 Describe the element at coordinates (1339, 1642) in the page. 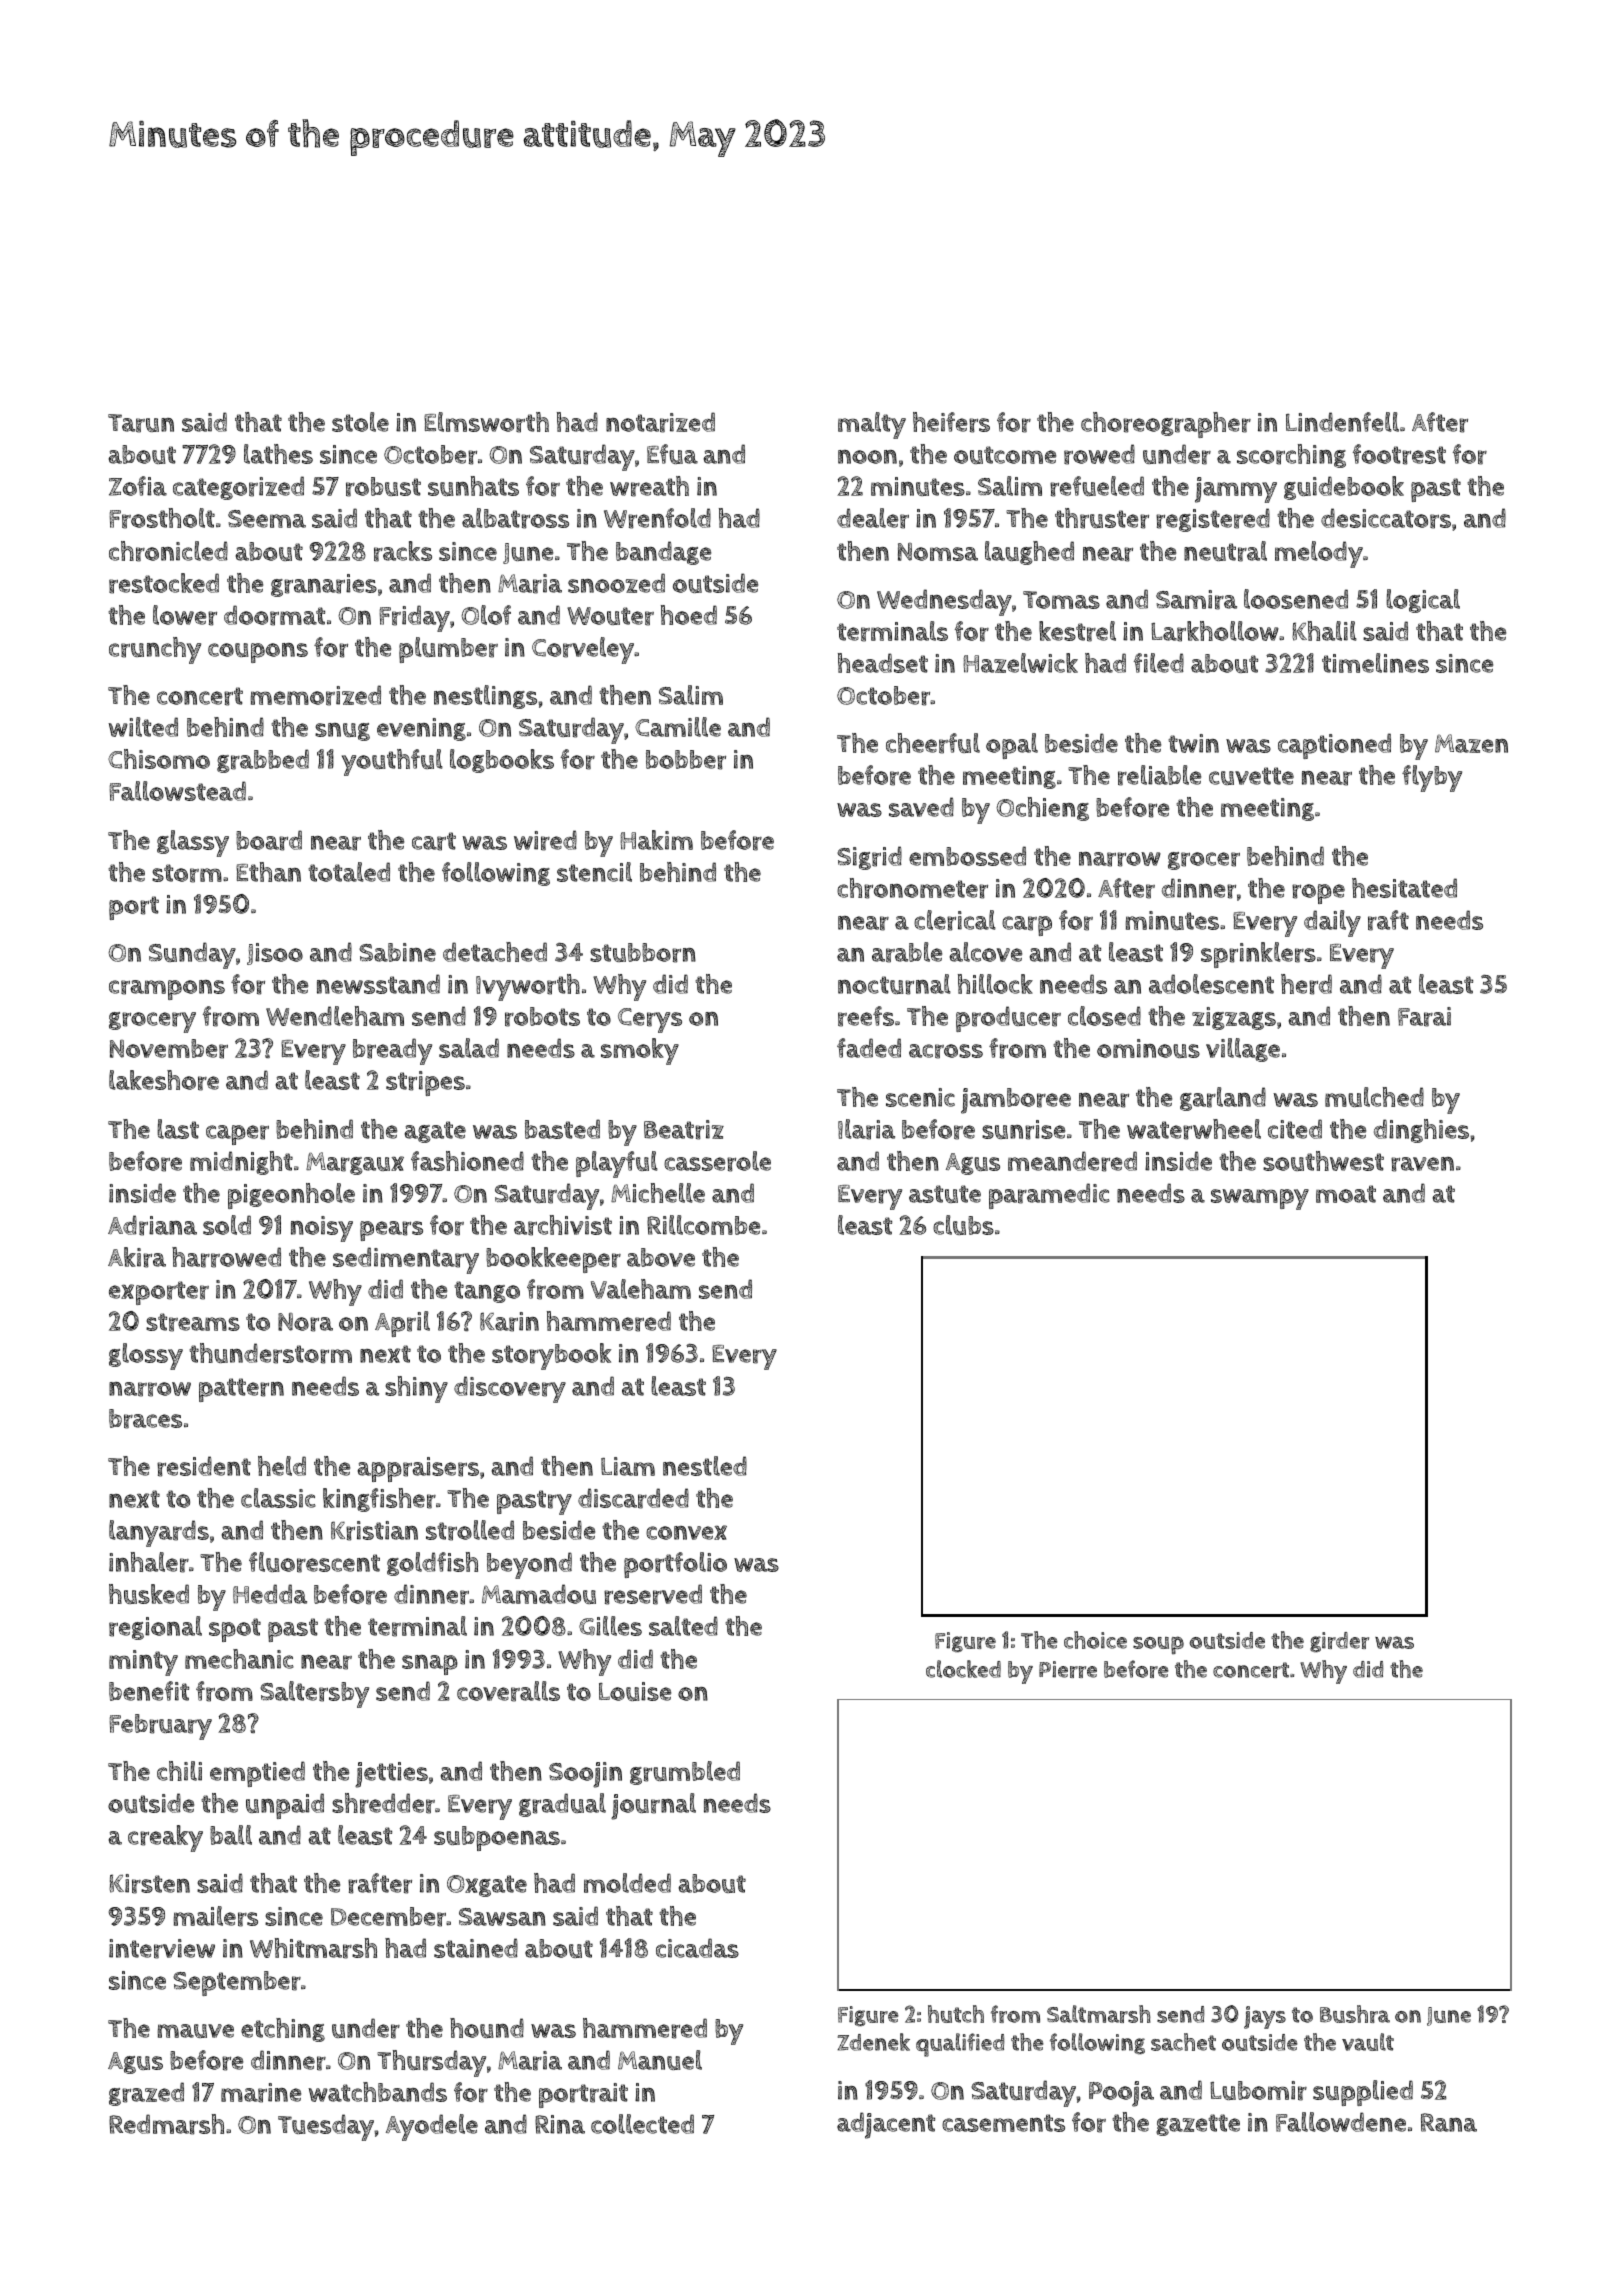

I see `girder` at that location.
